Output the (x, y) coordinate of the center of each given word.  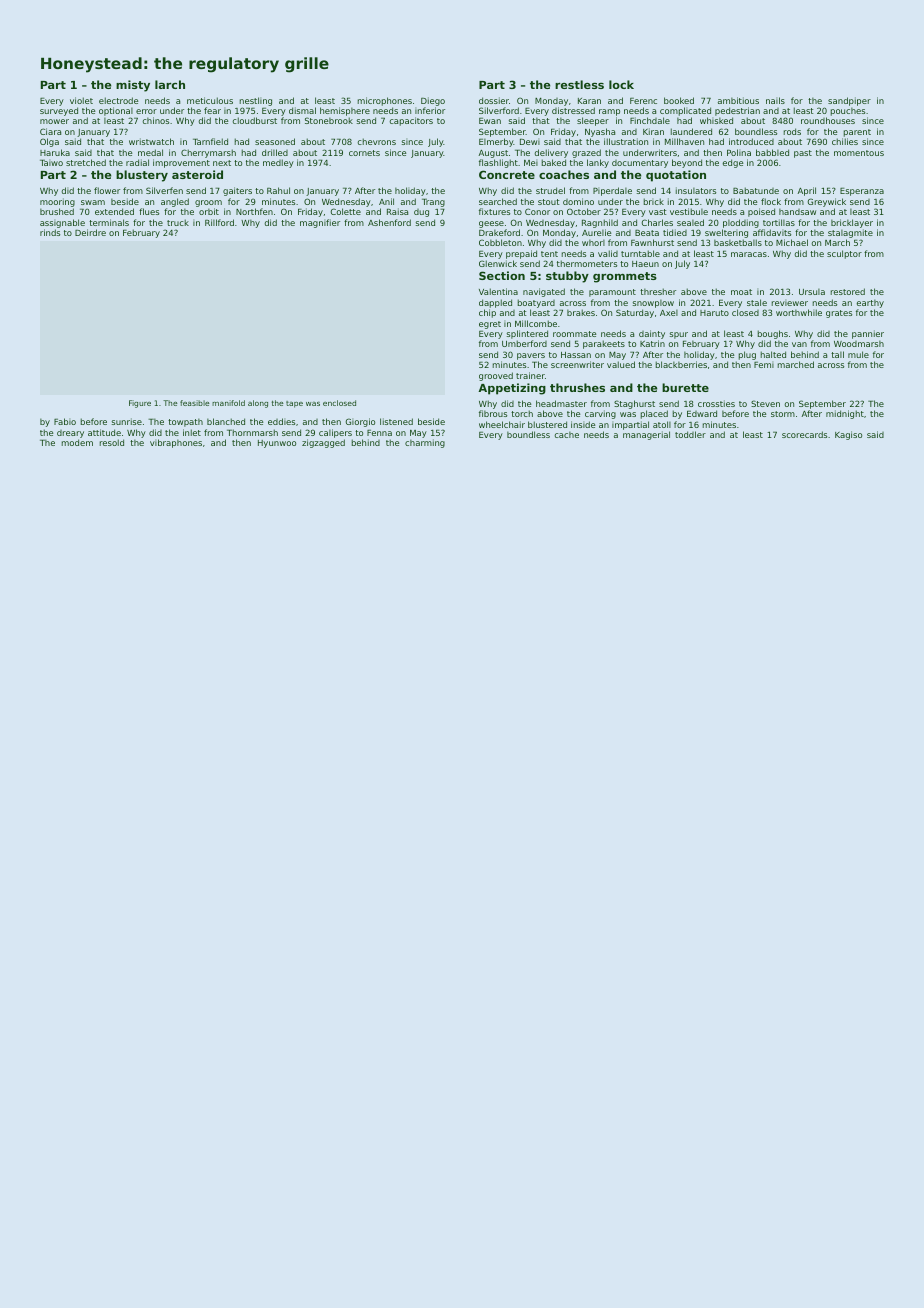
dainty (652, 334)
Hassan (576, 355)
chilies (845, 141)
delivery (551, 153)
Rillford (219, 222)
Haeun (645, 264)
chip (487, 313)
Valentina (498, 291)
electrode (118, 100)
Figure (140, 404)
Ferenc (643, 101)
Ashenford (389, 222)
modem (77, 442)
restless (579, 84)
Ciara (50, 131)
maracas (749, 254)
